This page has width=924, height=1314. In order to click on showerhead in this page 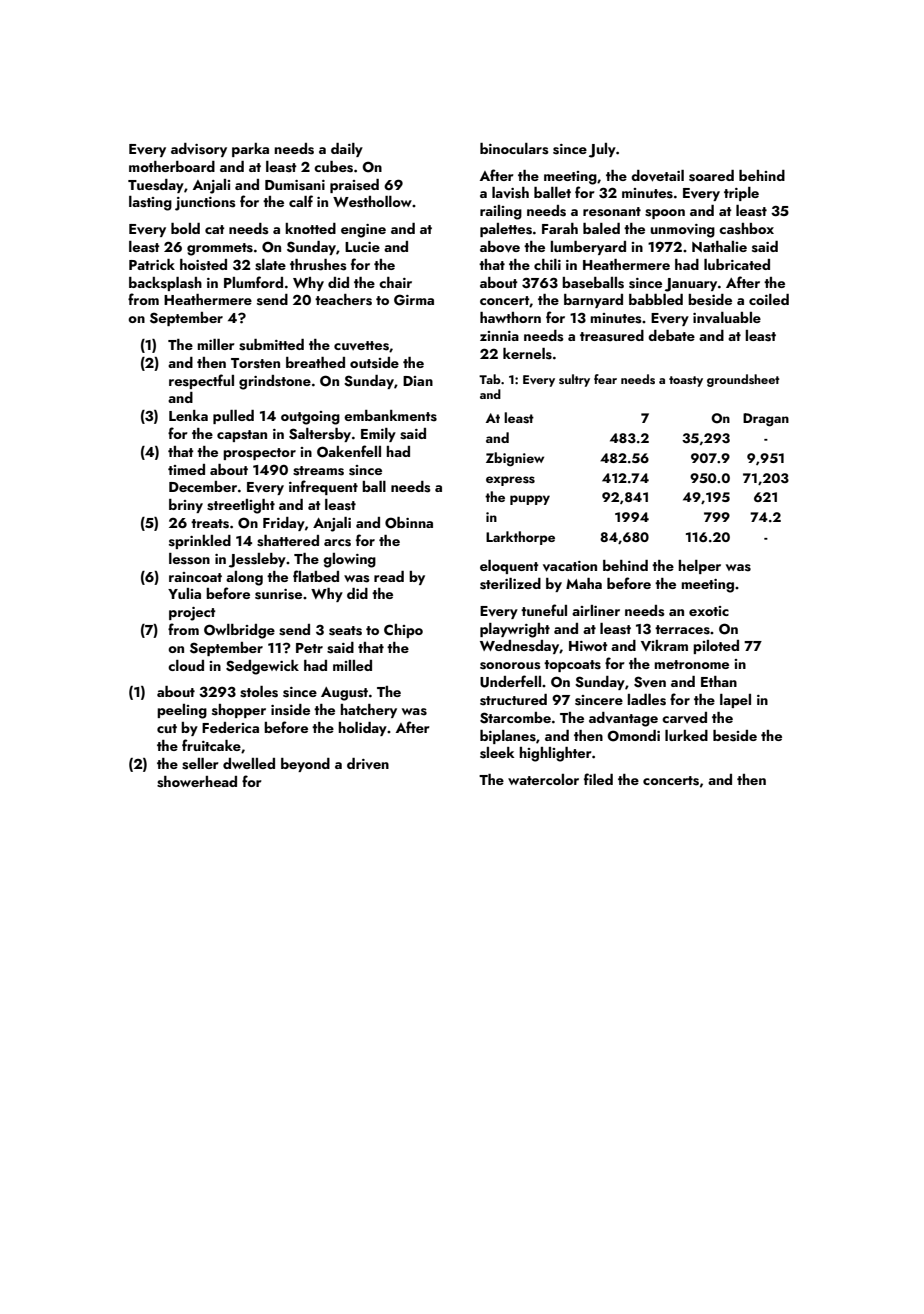, I will do `click(197, 782)`.
